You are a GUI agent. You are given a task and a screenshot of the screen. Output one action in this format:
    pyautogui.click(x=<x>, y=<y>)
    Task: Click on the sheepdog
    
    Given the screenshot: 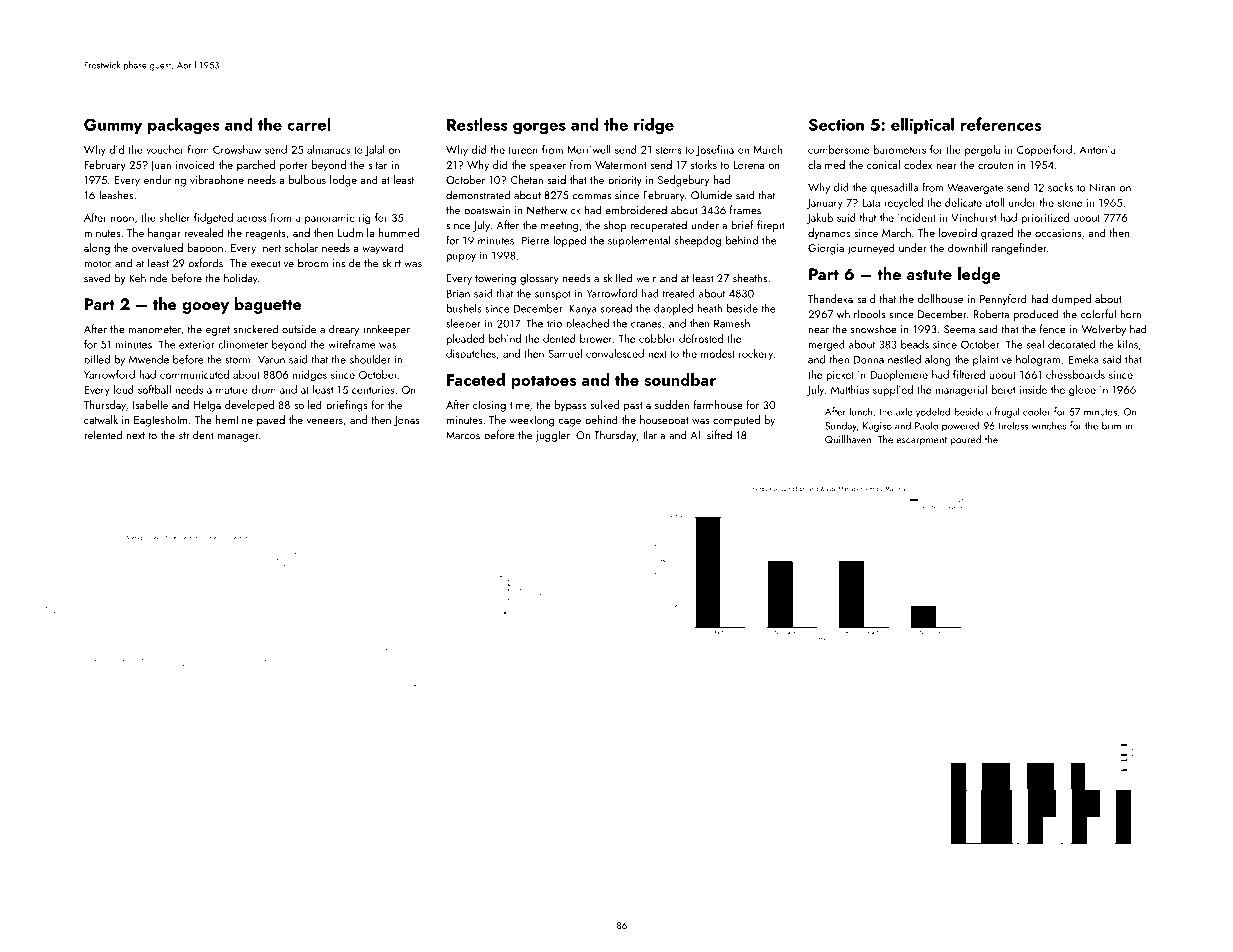 What is the action you would take?
    pyautogui.click(x=698, y=241)
